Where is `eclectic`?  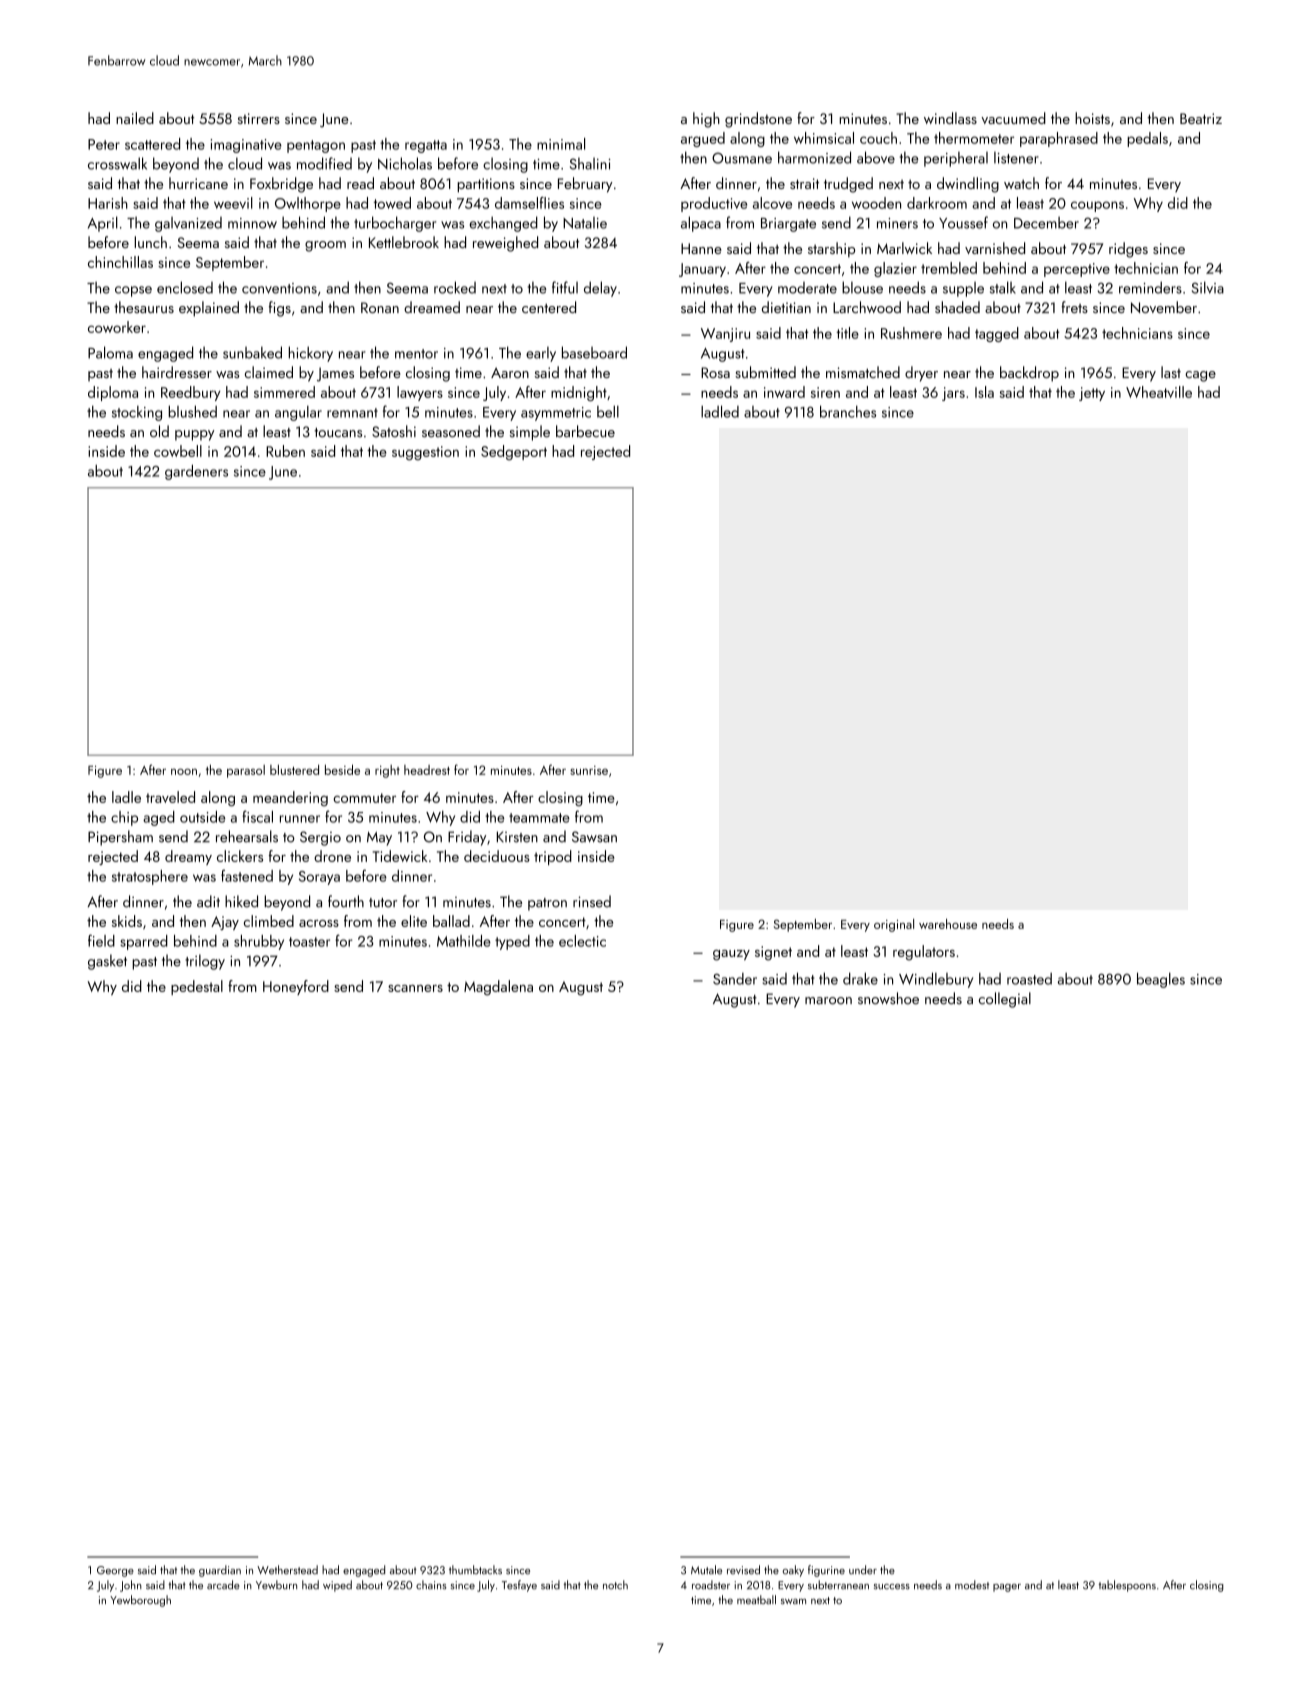
eclectic is located at coordinates (582, 941).
